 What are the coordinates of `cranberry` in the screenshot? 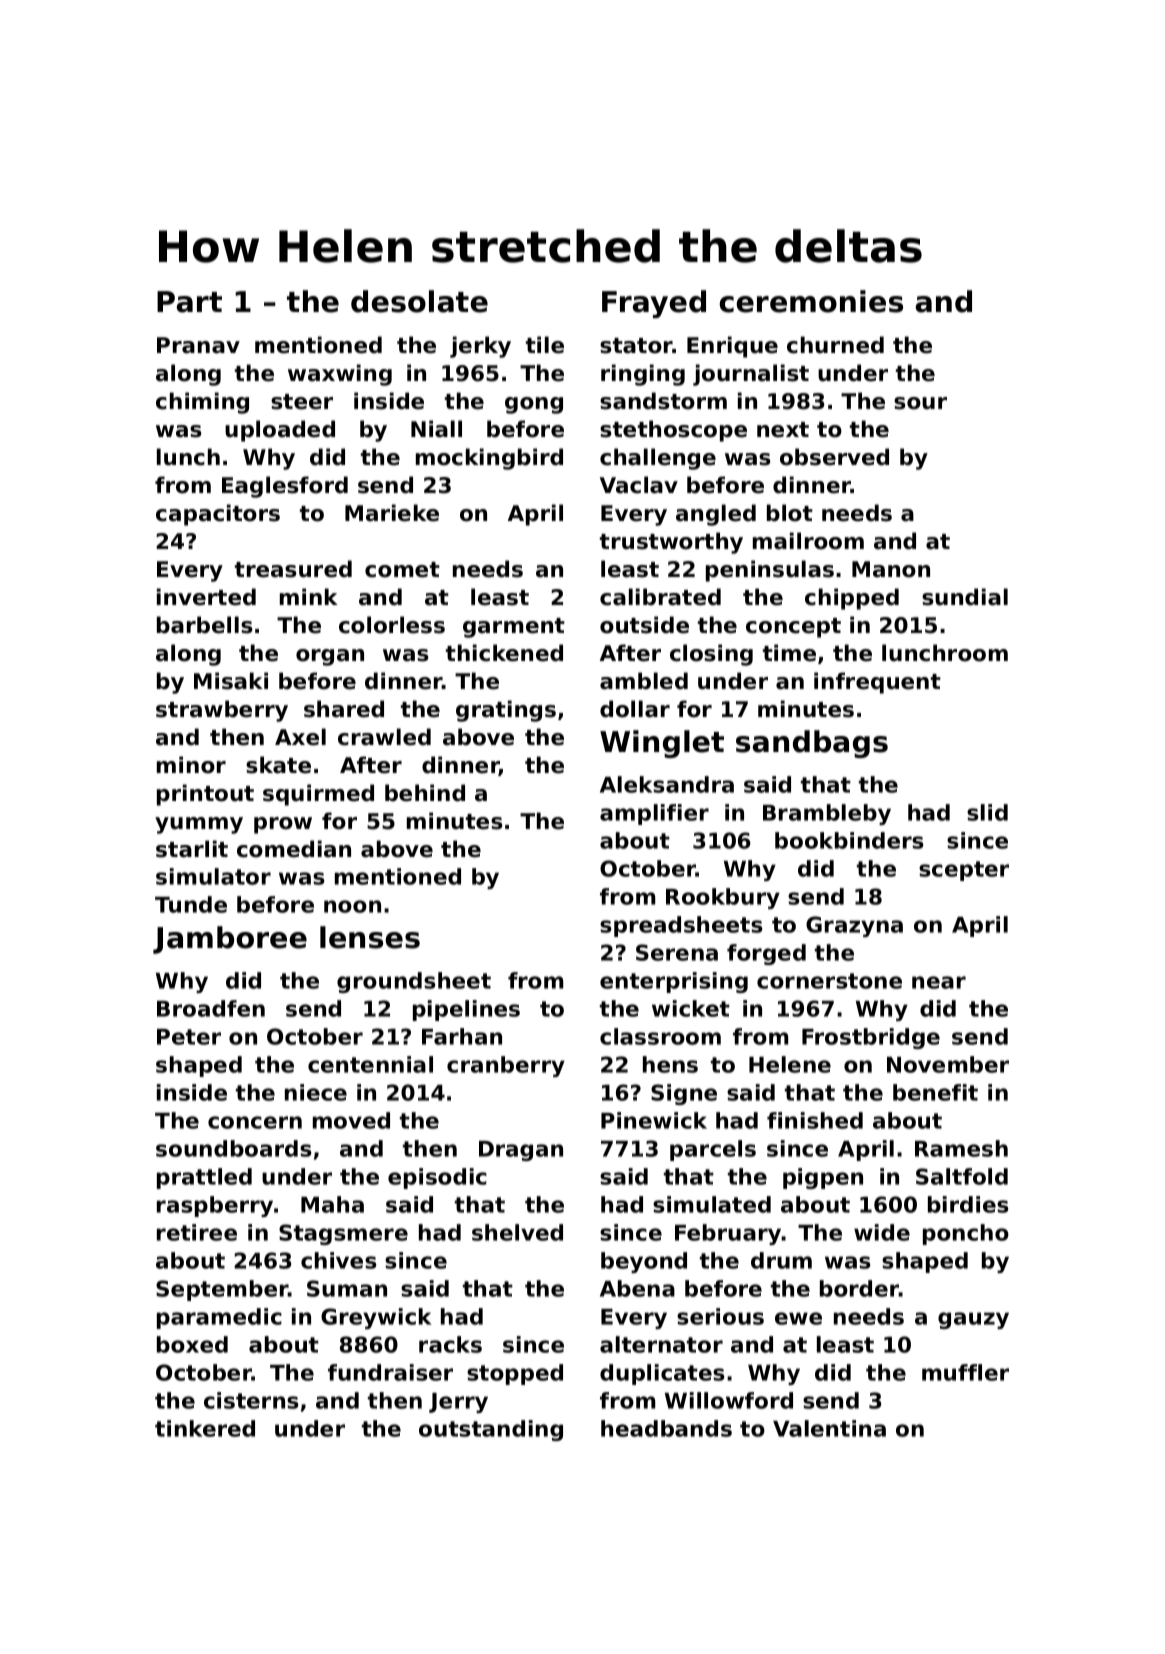 It's located at (506, 1066).
